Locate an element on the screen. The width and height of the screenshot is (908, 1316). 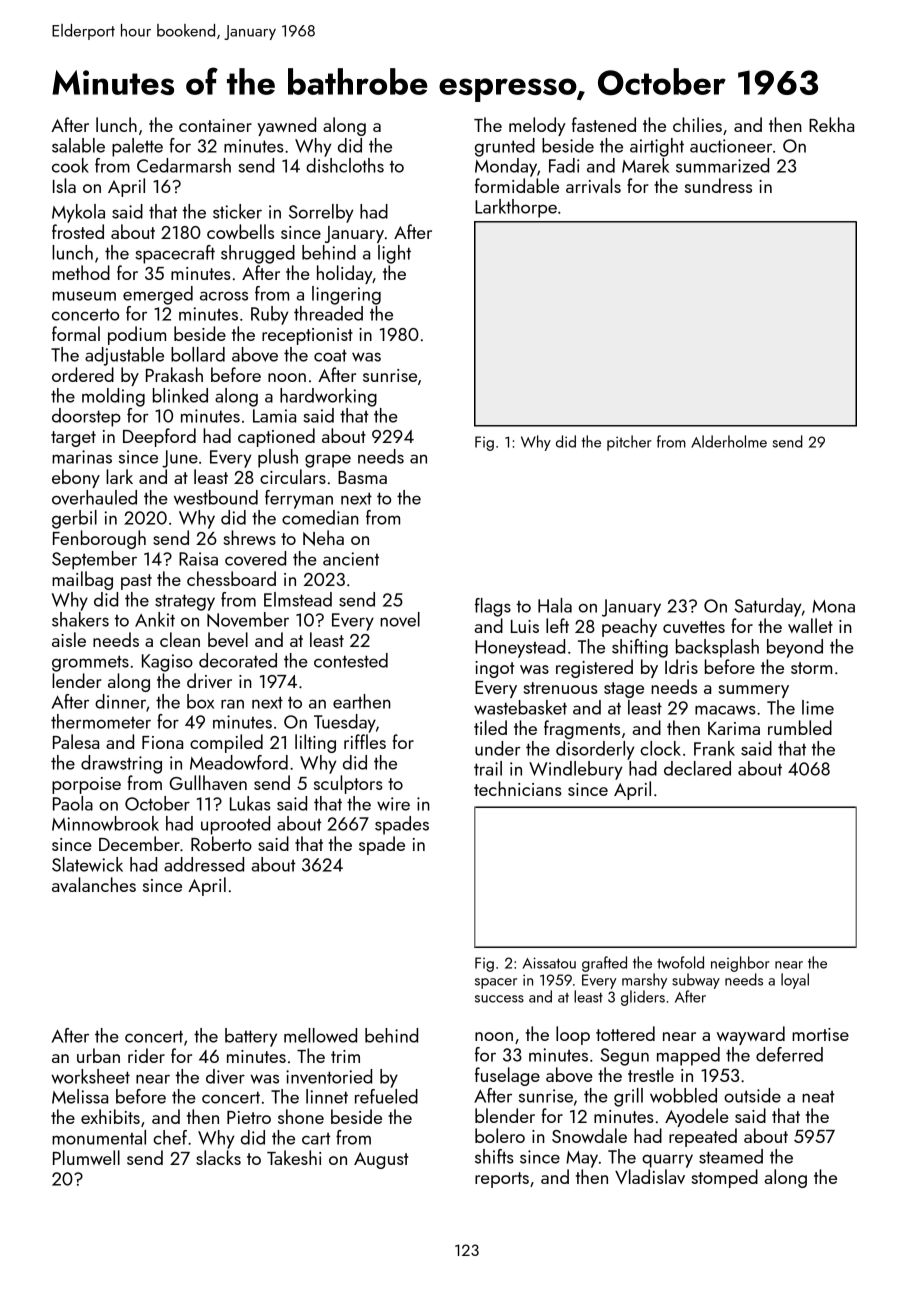
emerged is located at coordinates (158, 295).
